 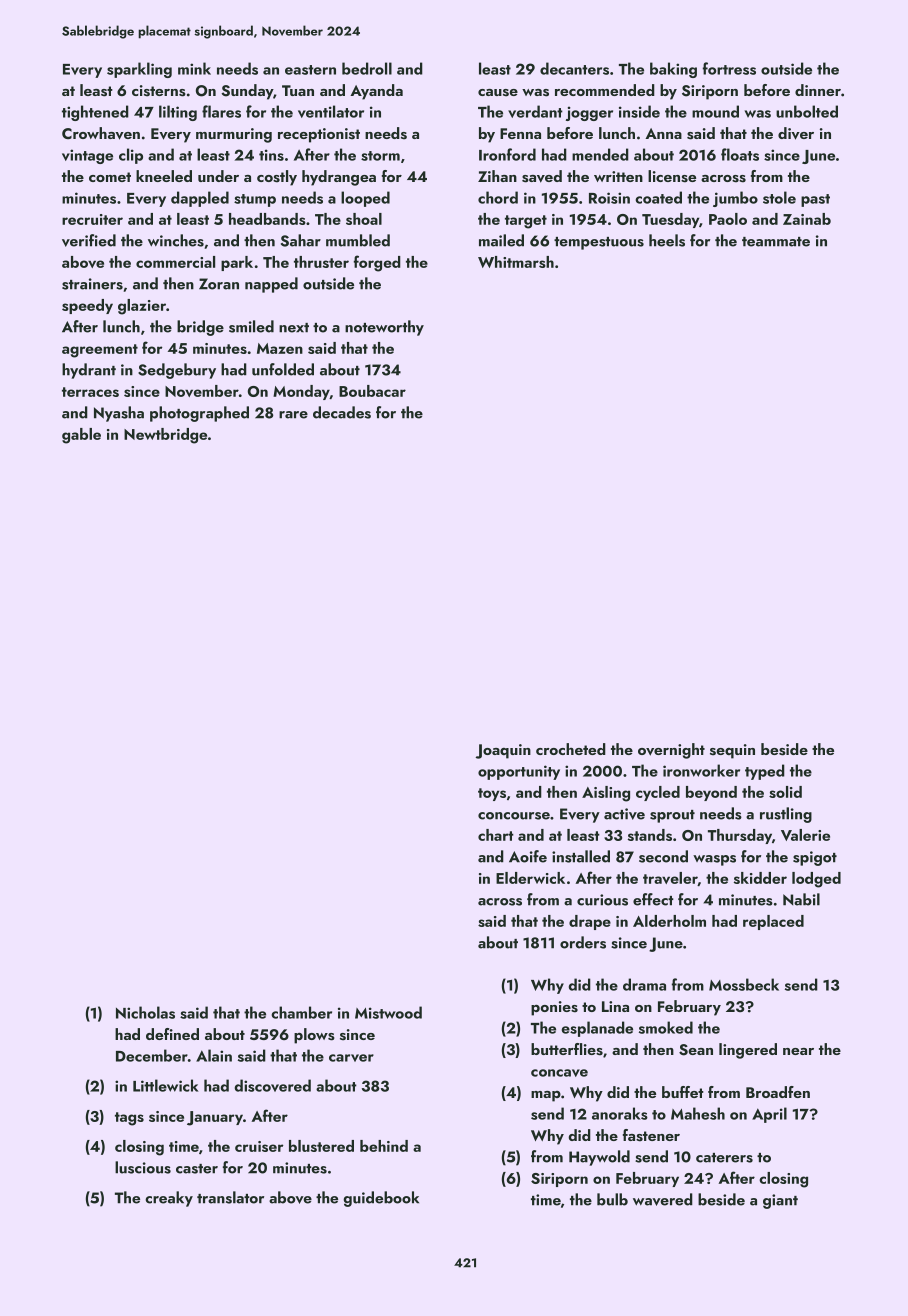 I want to click on buffet, so click(x=683, y=1092).
